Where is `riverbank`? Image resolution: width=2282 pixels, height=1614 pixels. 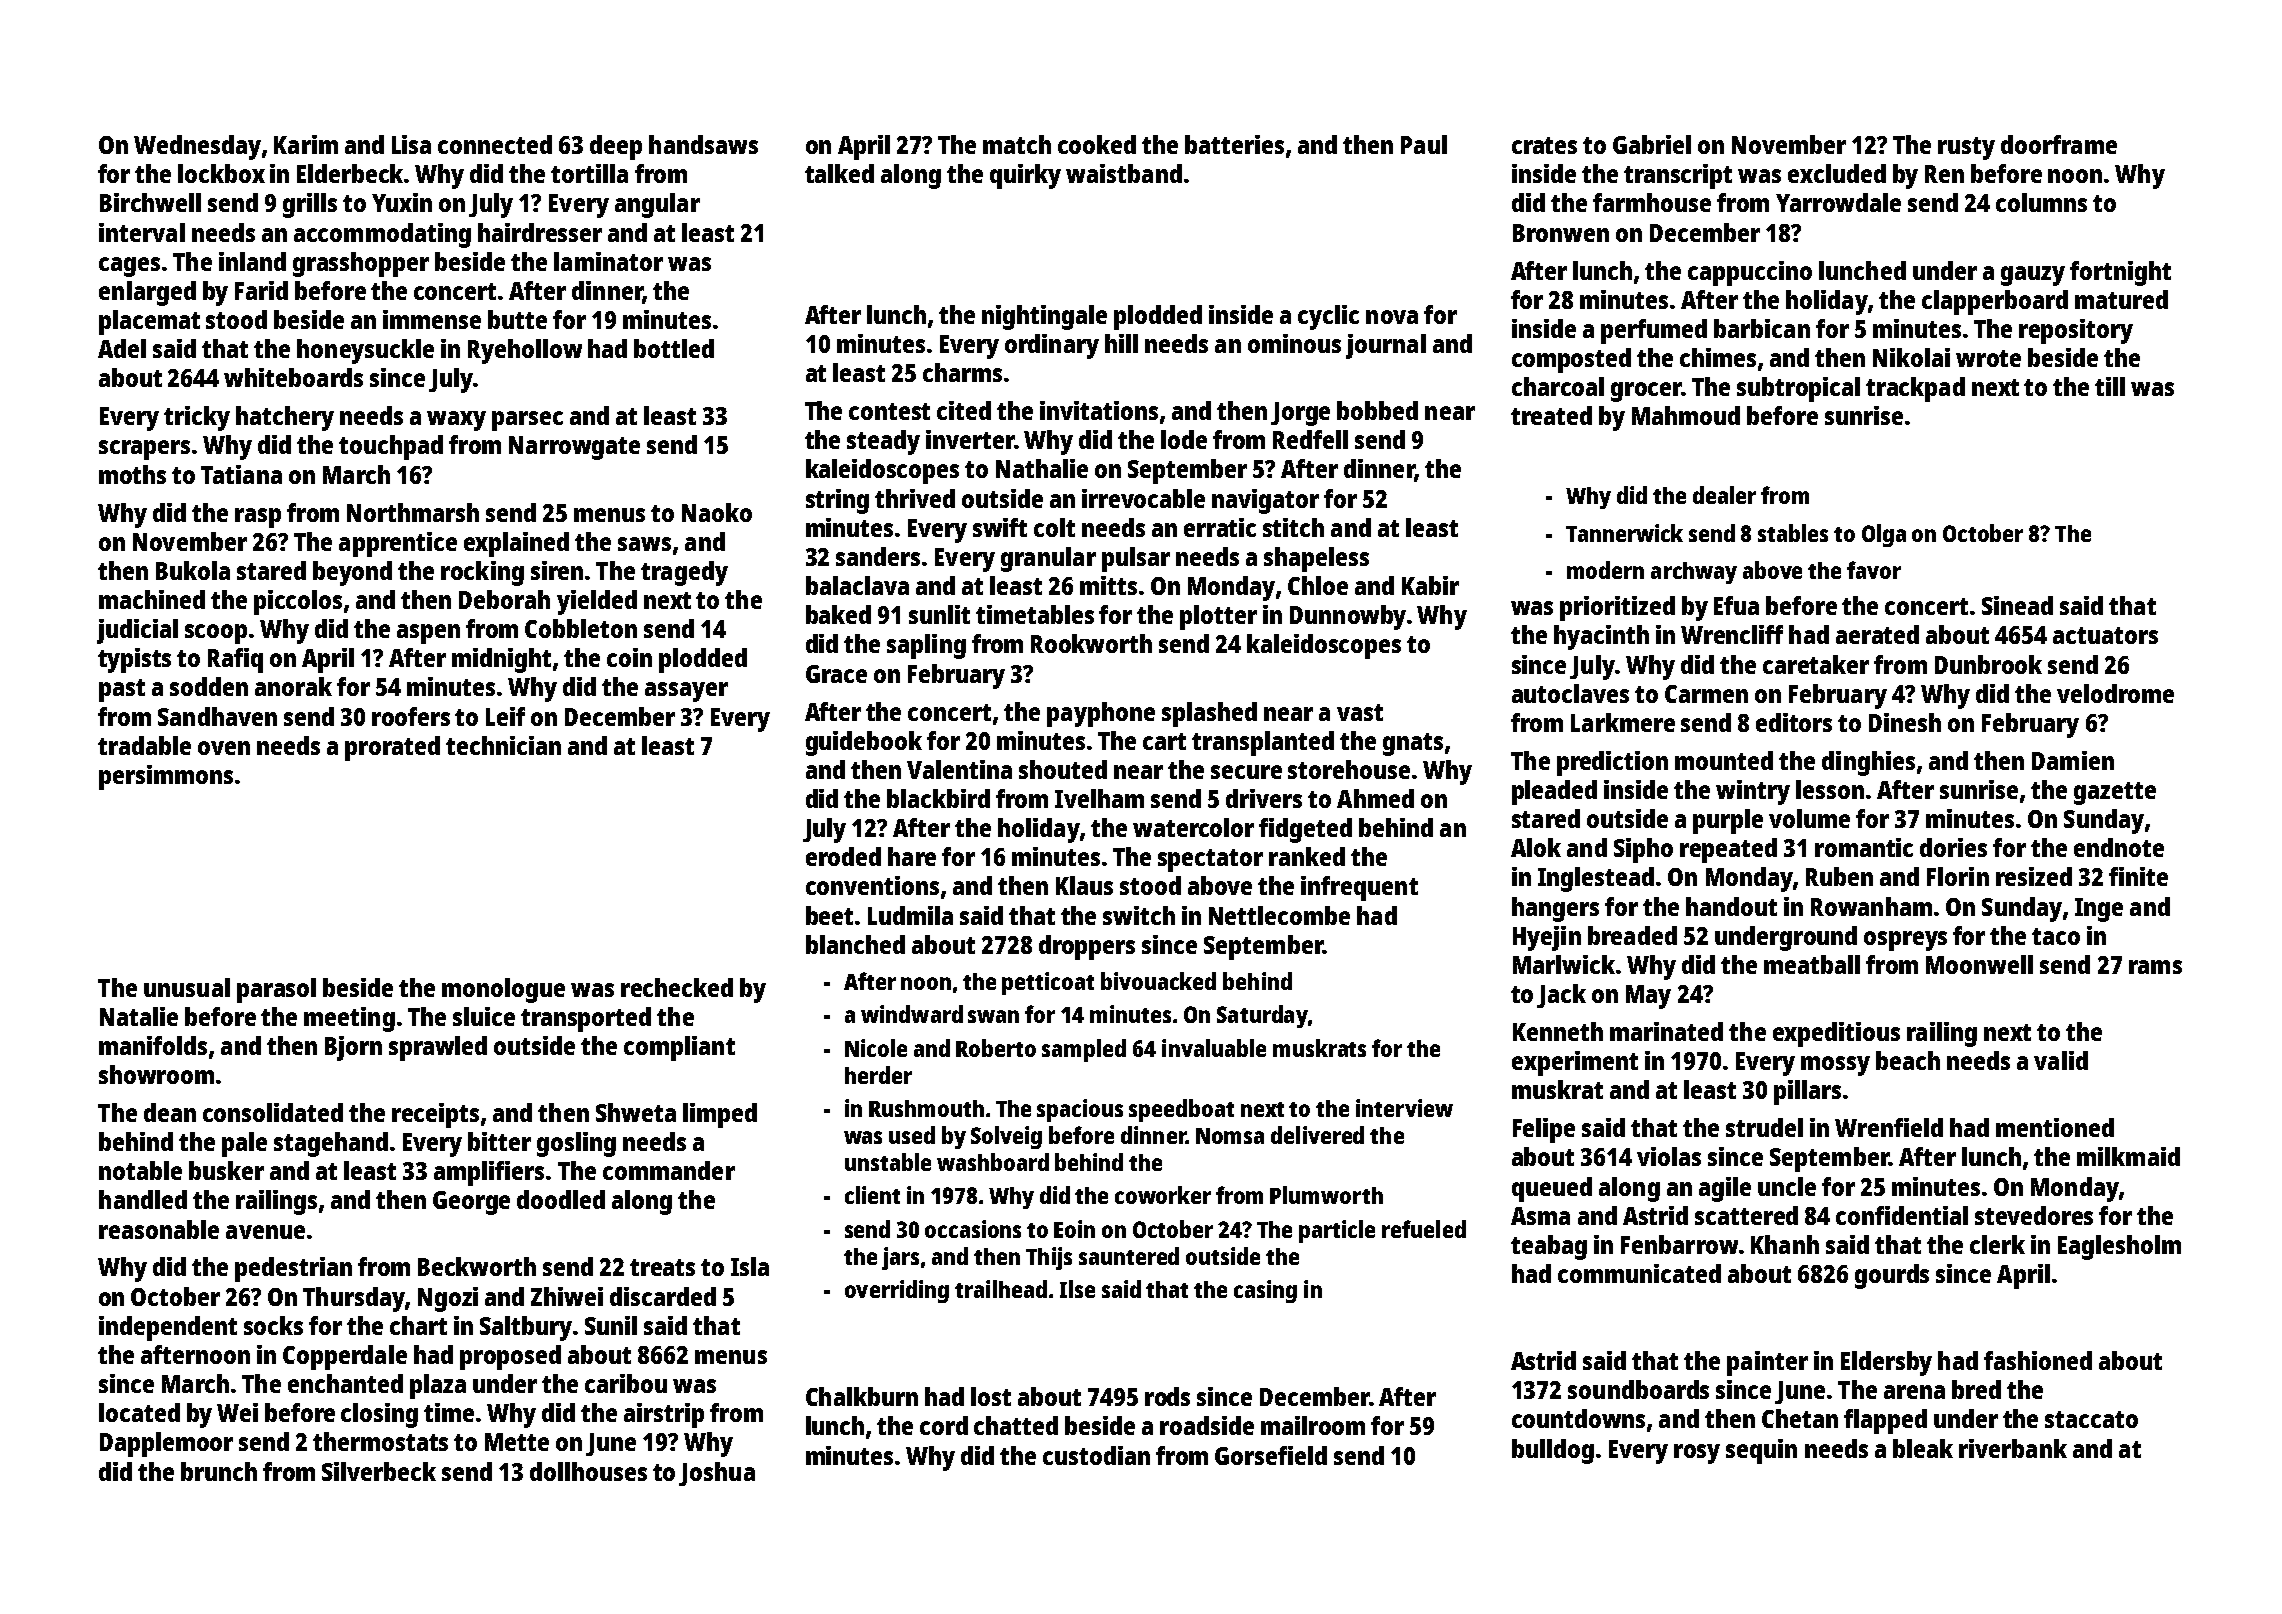 riverbank is located at coordinates (2013, 1448).
